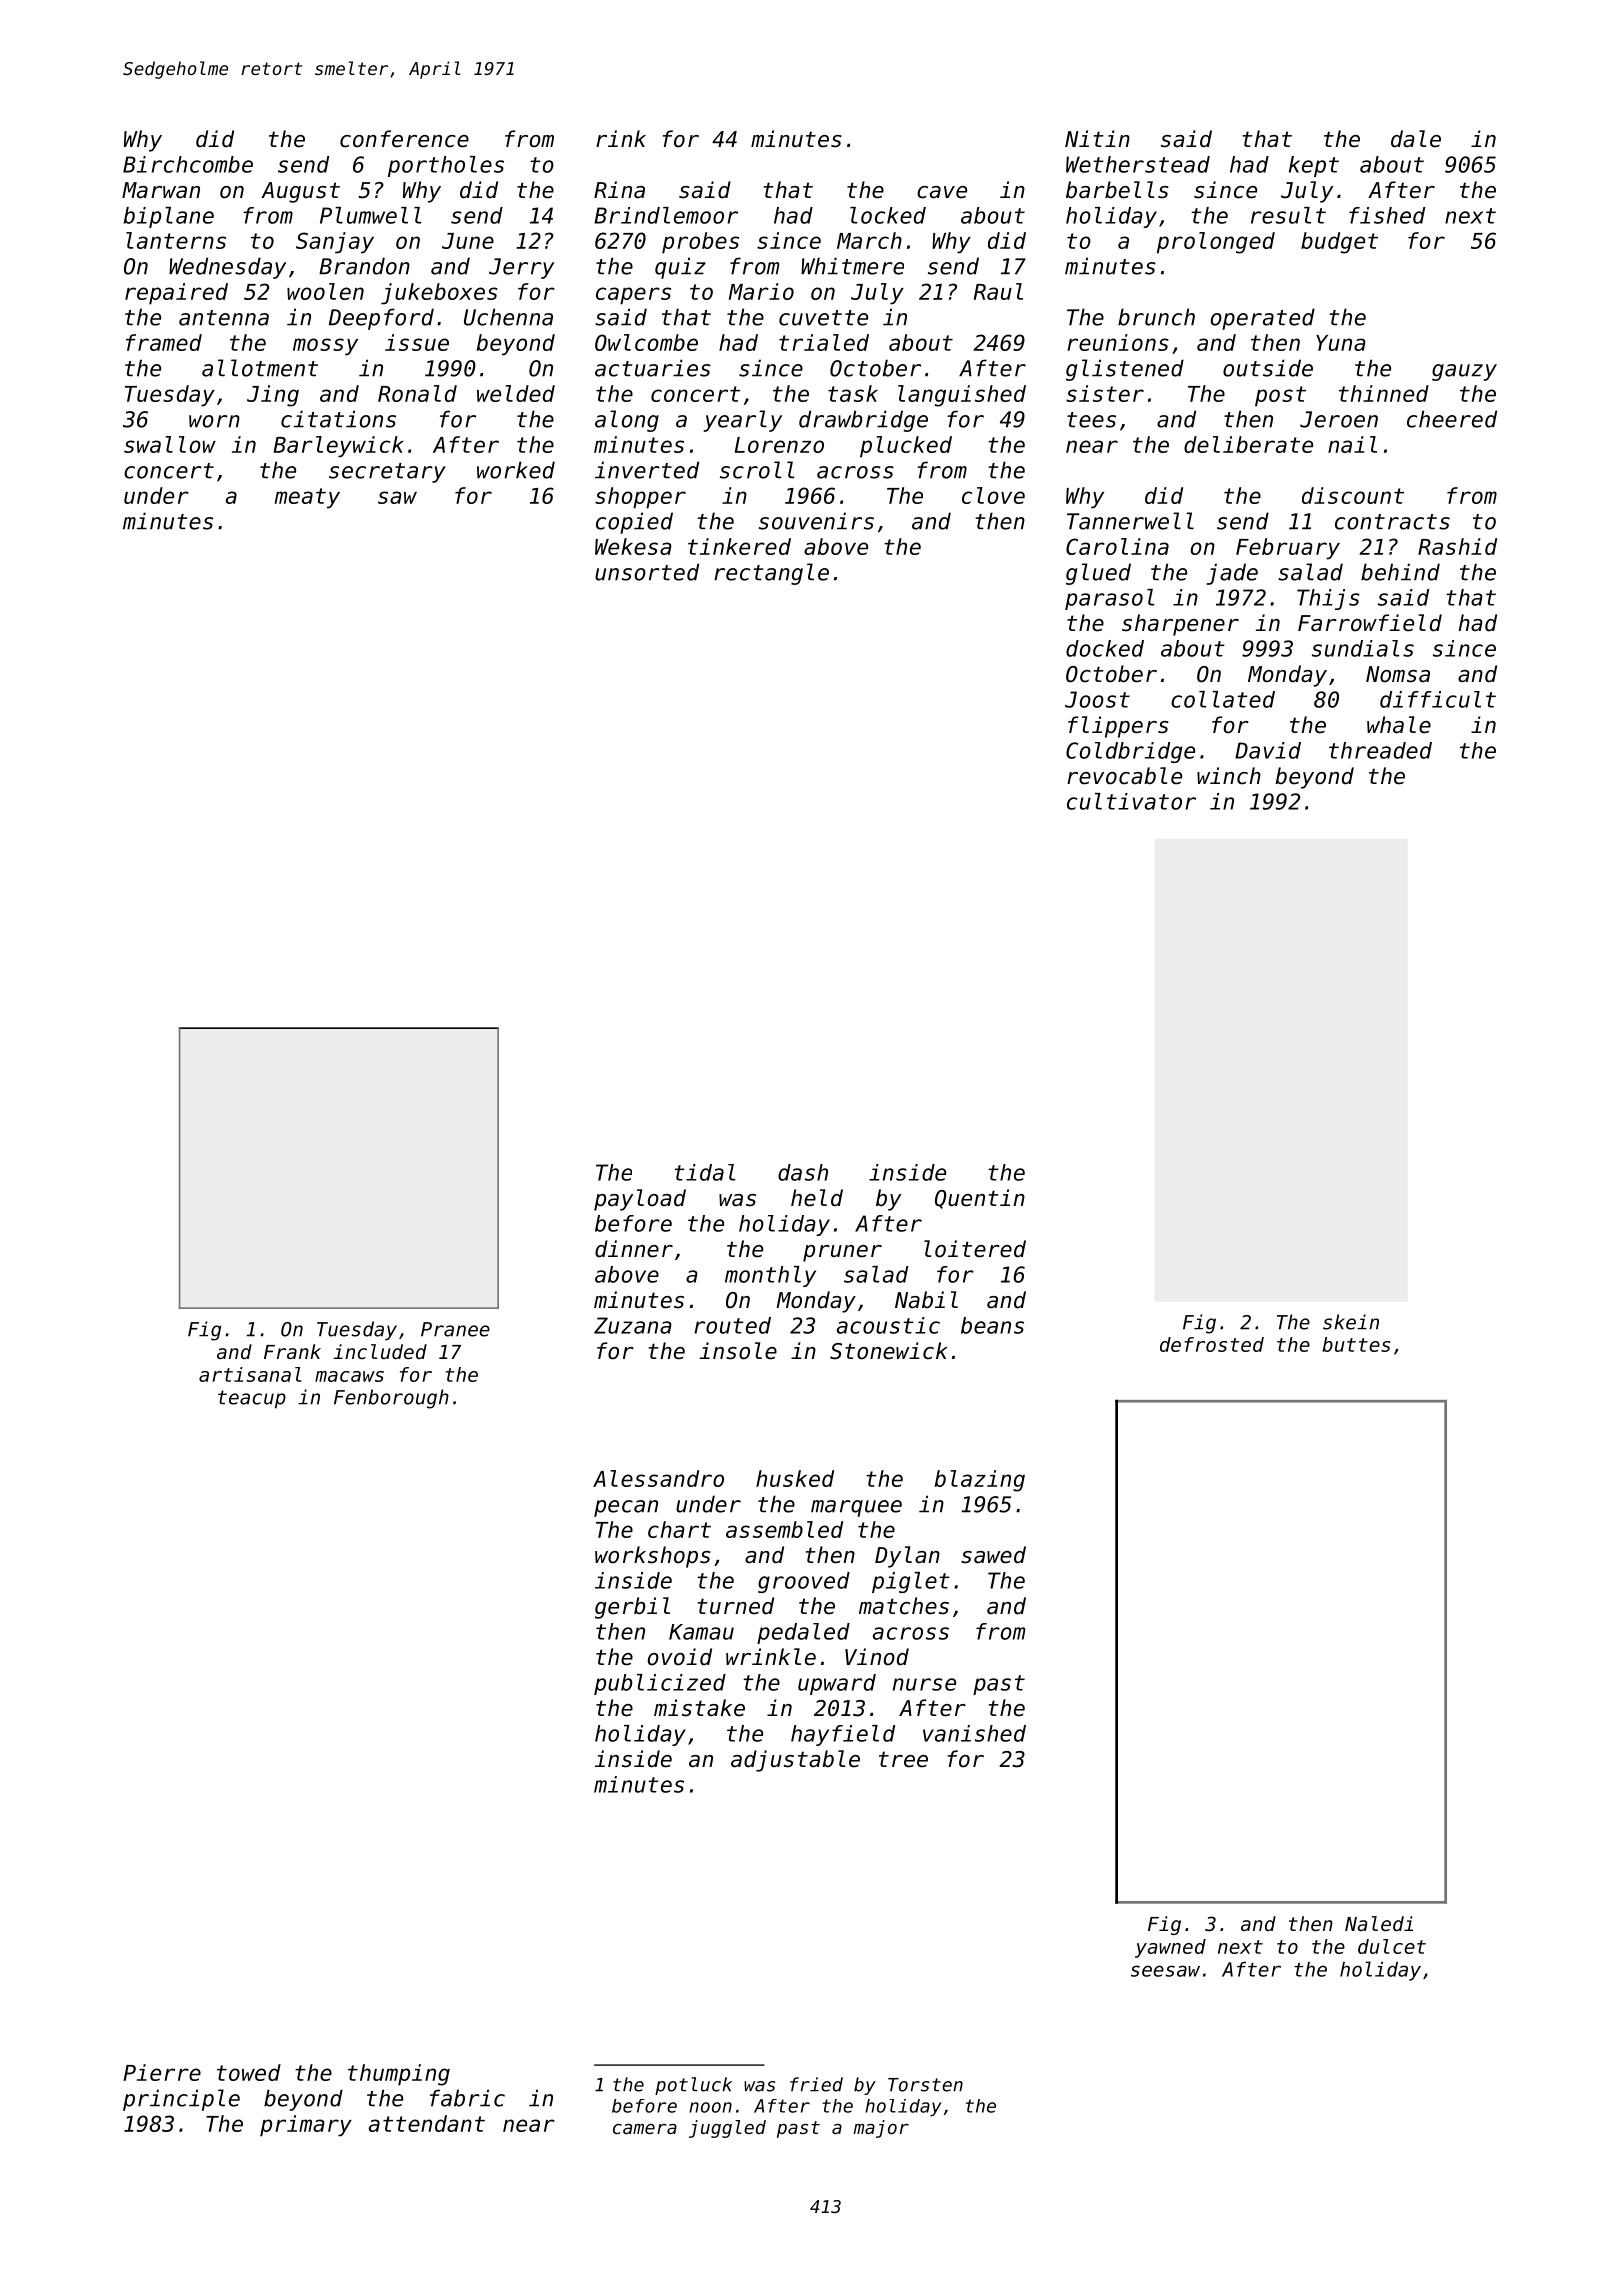  What do you see at coordinates (1392, 1946) in the screenshot?
I see `dulcet` at bounding box center [1392, 1946].
